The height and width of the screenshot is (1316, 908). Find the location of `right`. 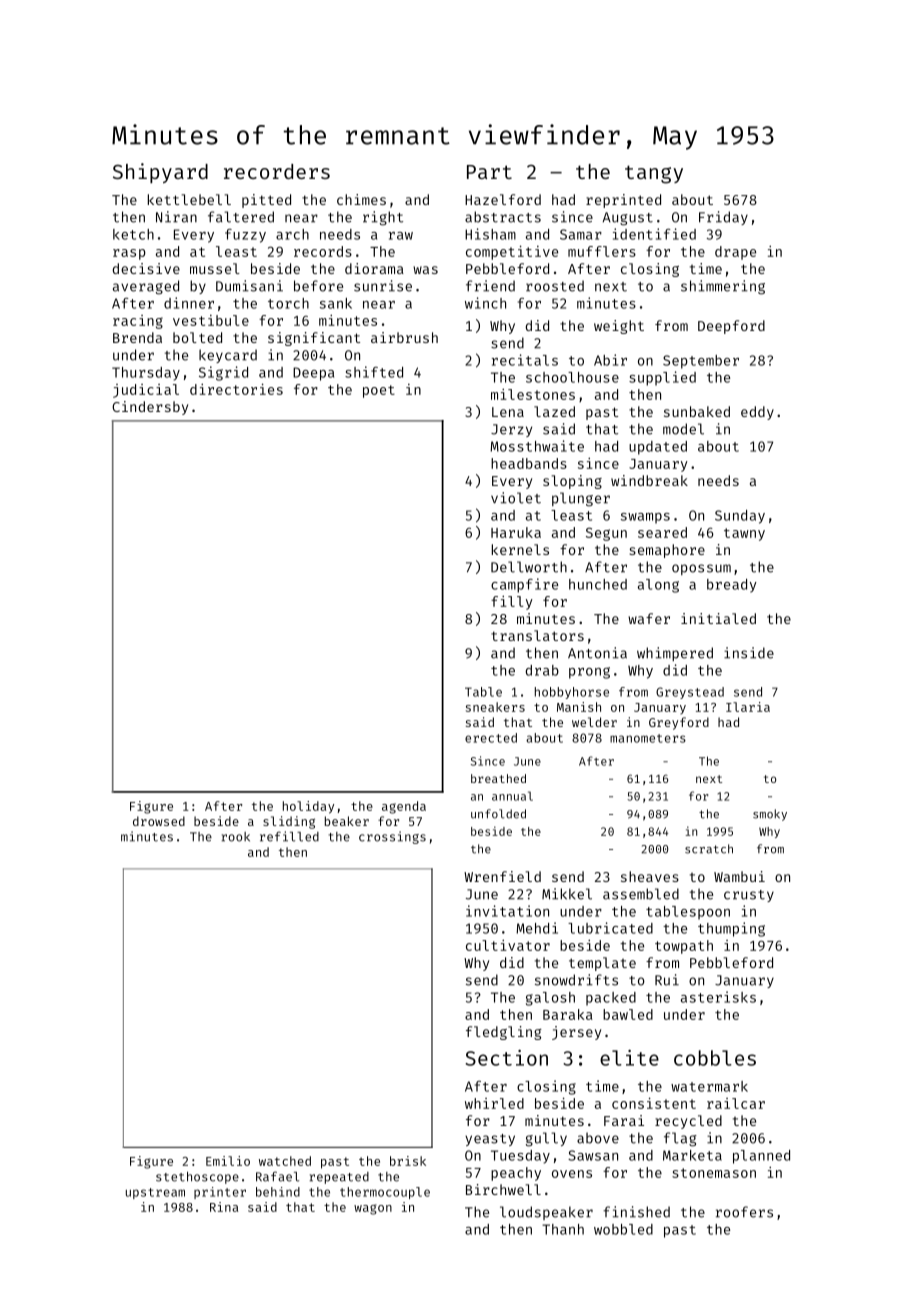

right is located at coordinates (383, 218).
